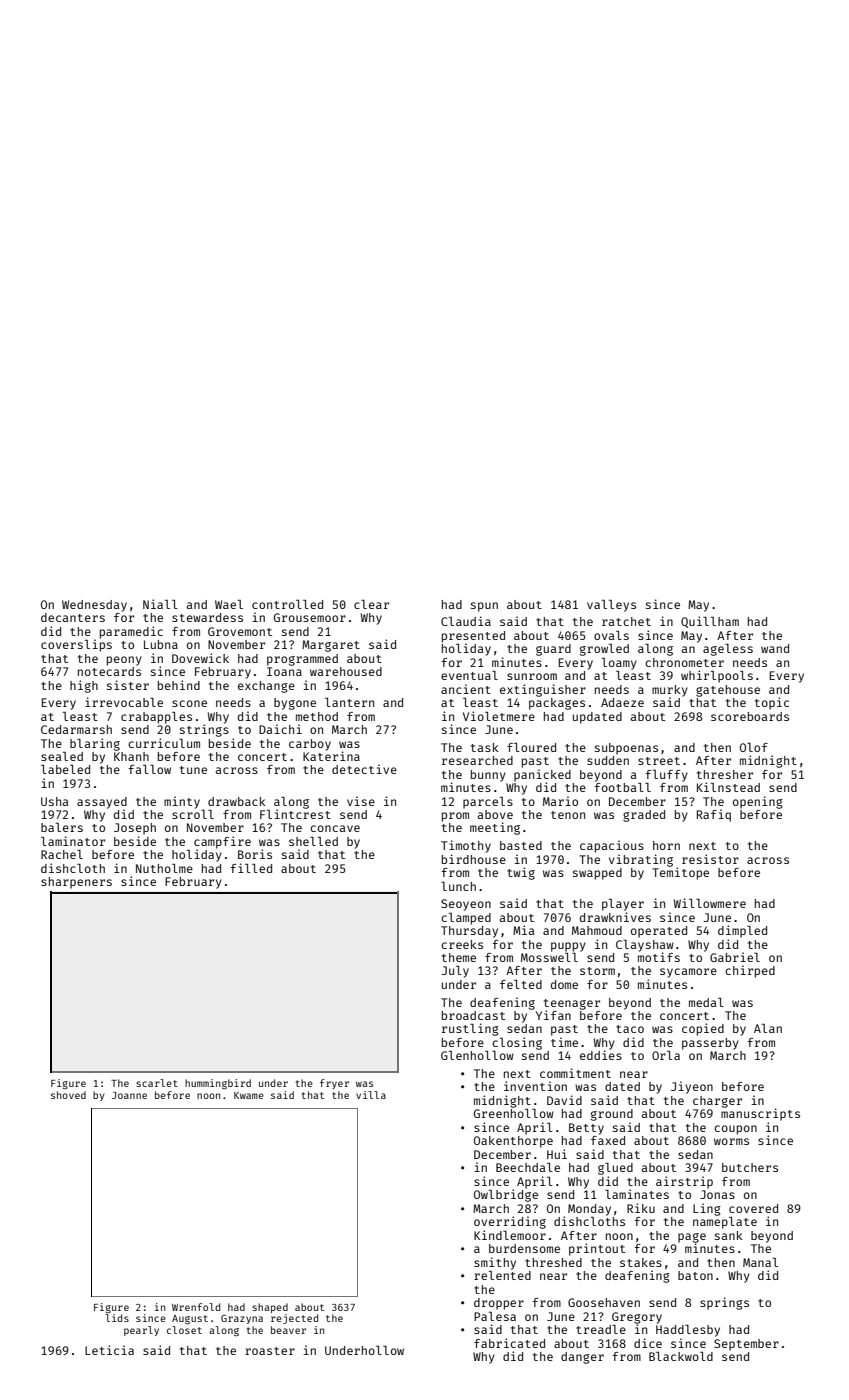 The image size is (849, 1400). I want to click on storm, so click(597, 971).
